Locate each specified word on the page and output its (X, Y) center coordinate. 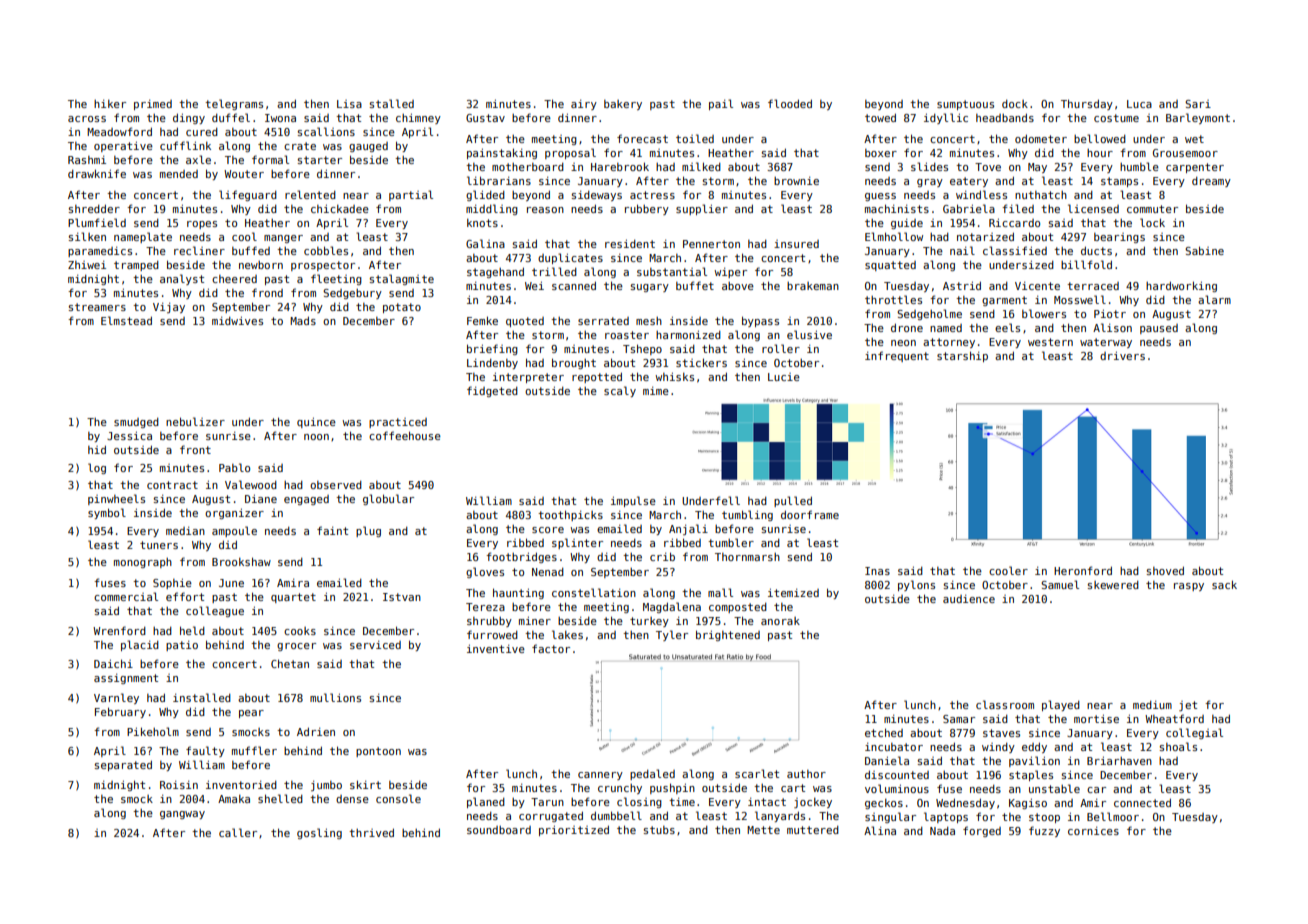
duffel (231, 117)
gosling (319, 833)
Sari (1198, 104)
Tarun (547, 802)
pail (721, 104)
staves (1001, 733)
